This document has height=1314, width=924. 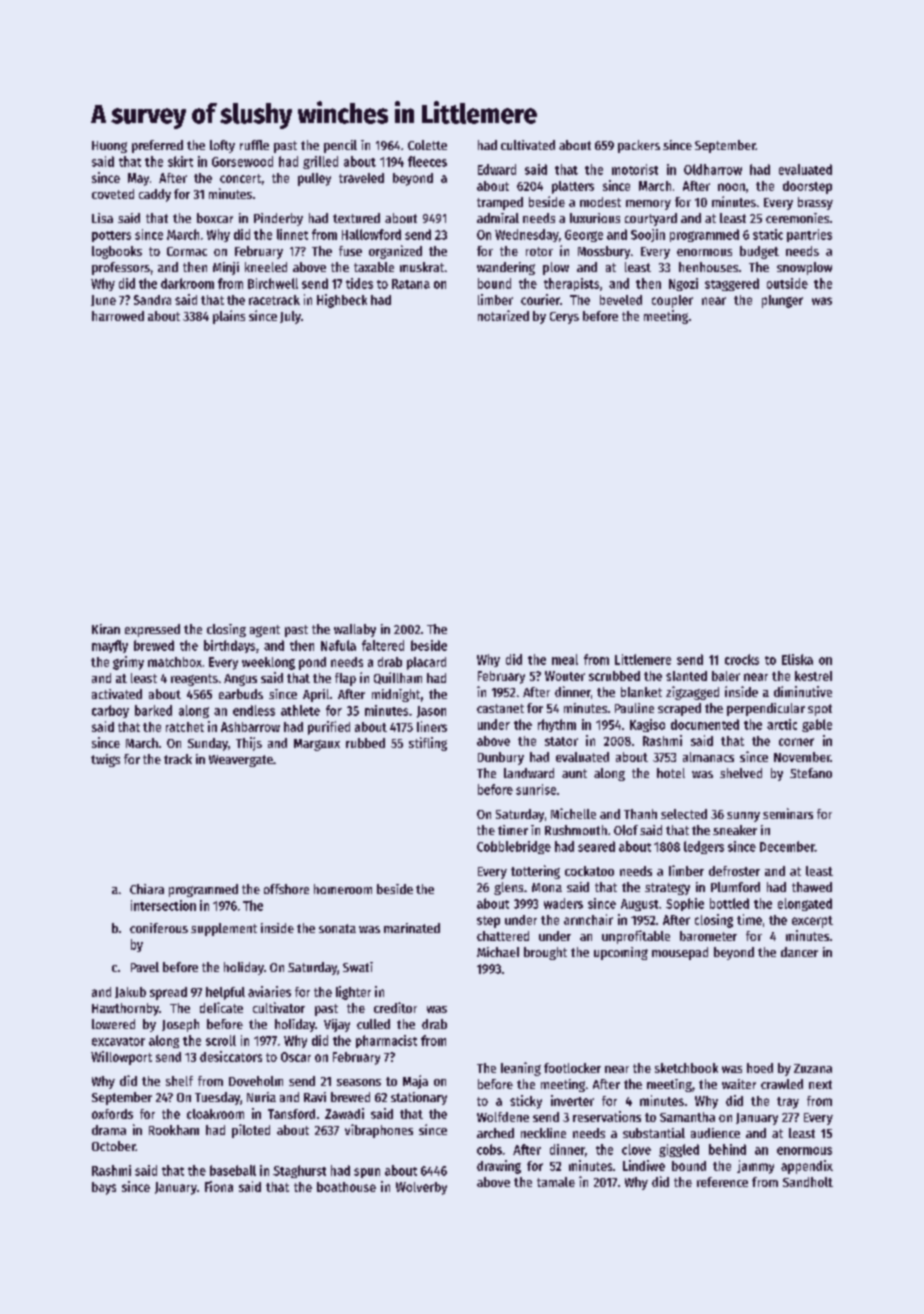 I want to click on Zuzana, so click(x=813, y=1068).
